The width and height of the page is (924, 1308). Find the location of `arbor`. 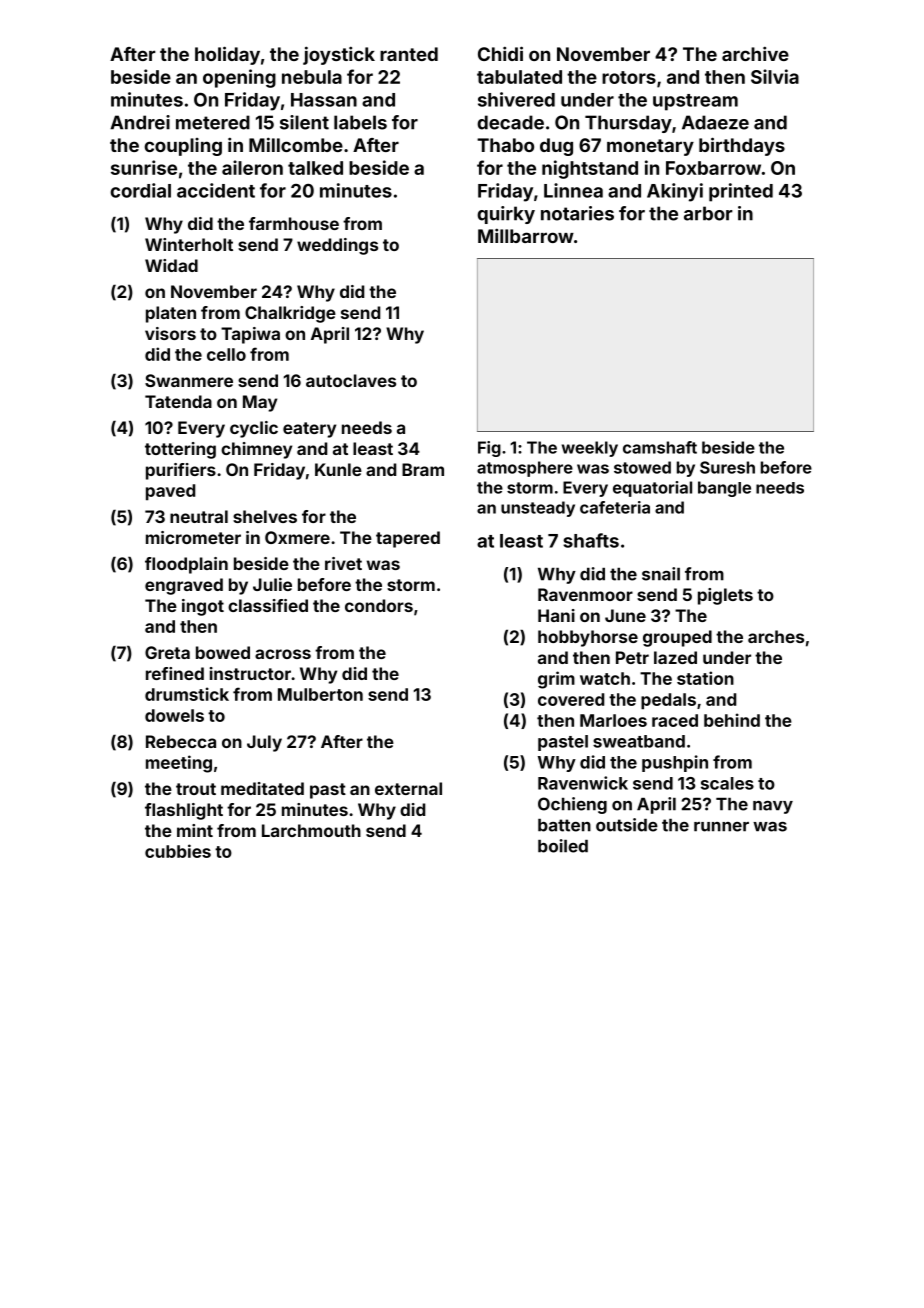

arbor is located at coordinates (708, 213).
